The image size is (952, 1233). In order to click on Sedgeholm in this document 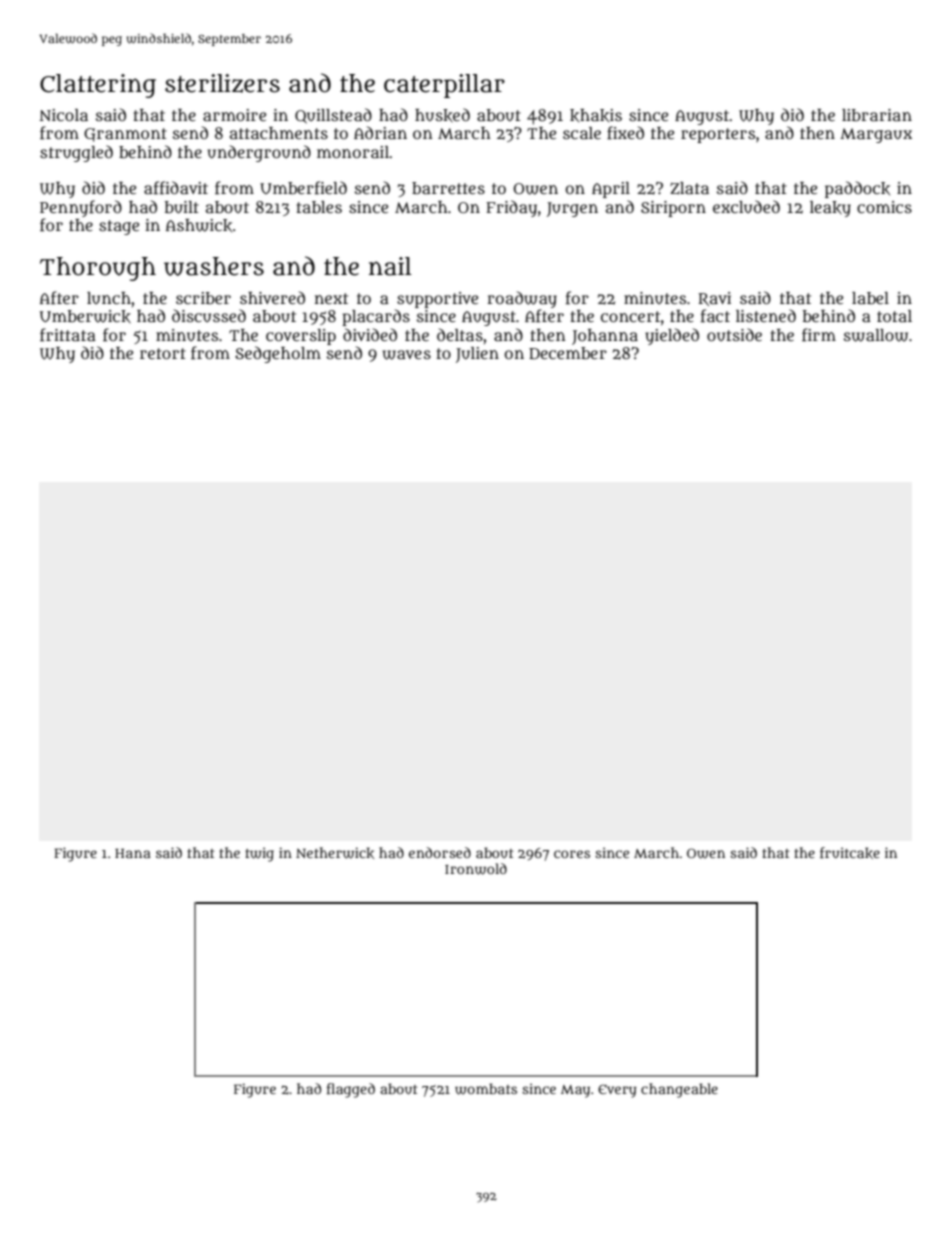, I will do `click(278, 354)`.
